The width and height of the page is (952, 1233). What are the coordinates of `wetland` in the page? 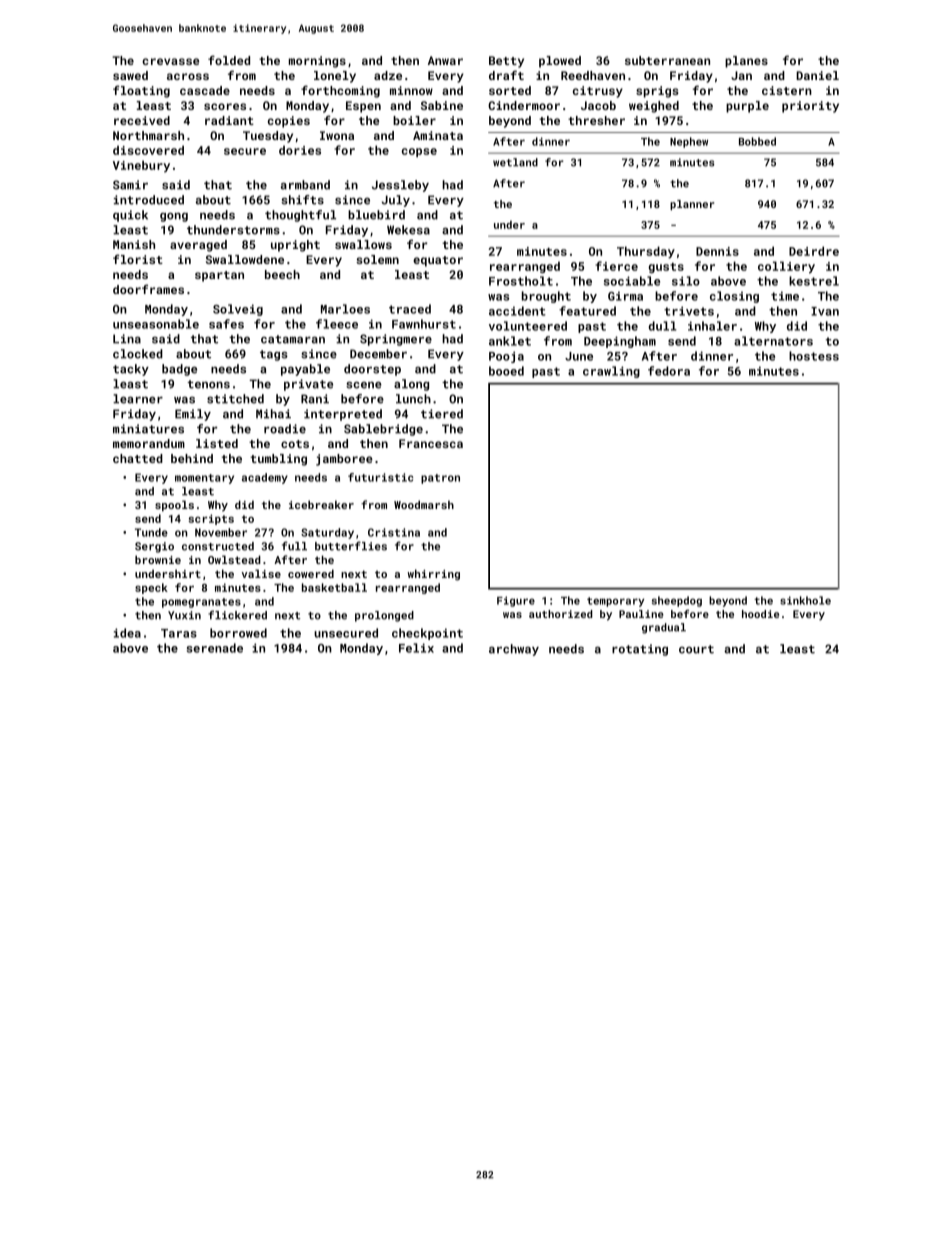 It's located at (515, 162).
